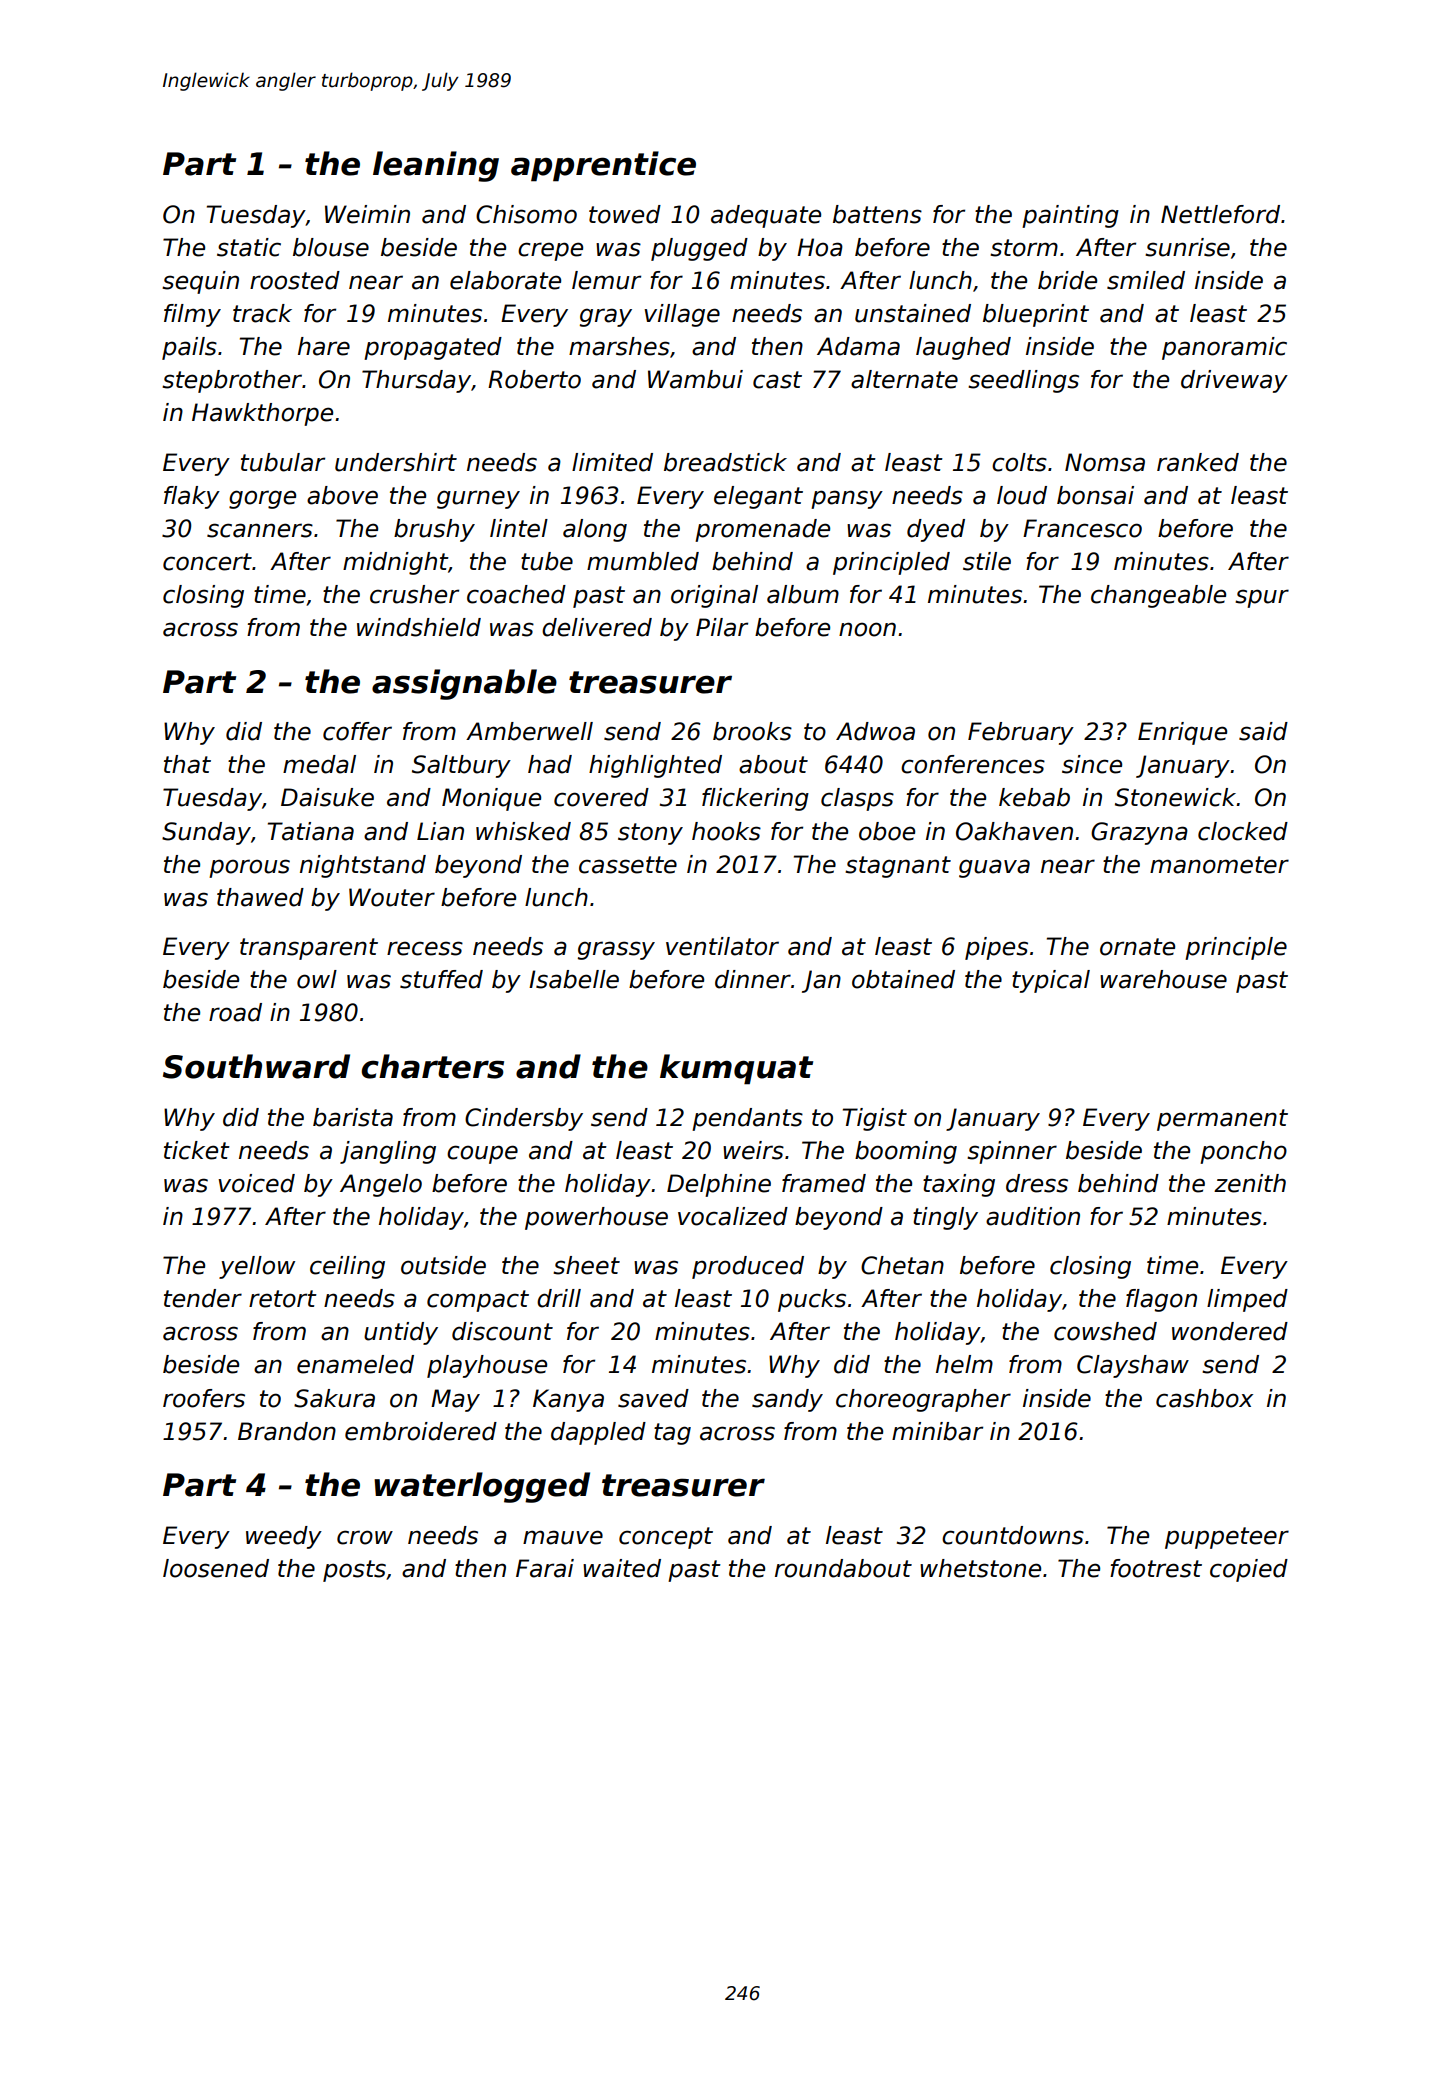 The image size is (1450, 2100). What do you see at coordinates (192, 315) in the screenshot?
I see `filmy` at bounding box center [192, 315].
